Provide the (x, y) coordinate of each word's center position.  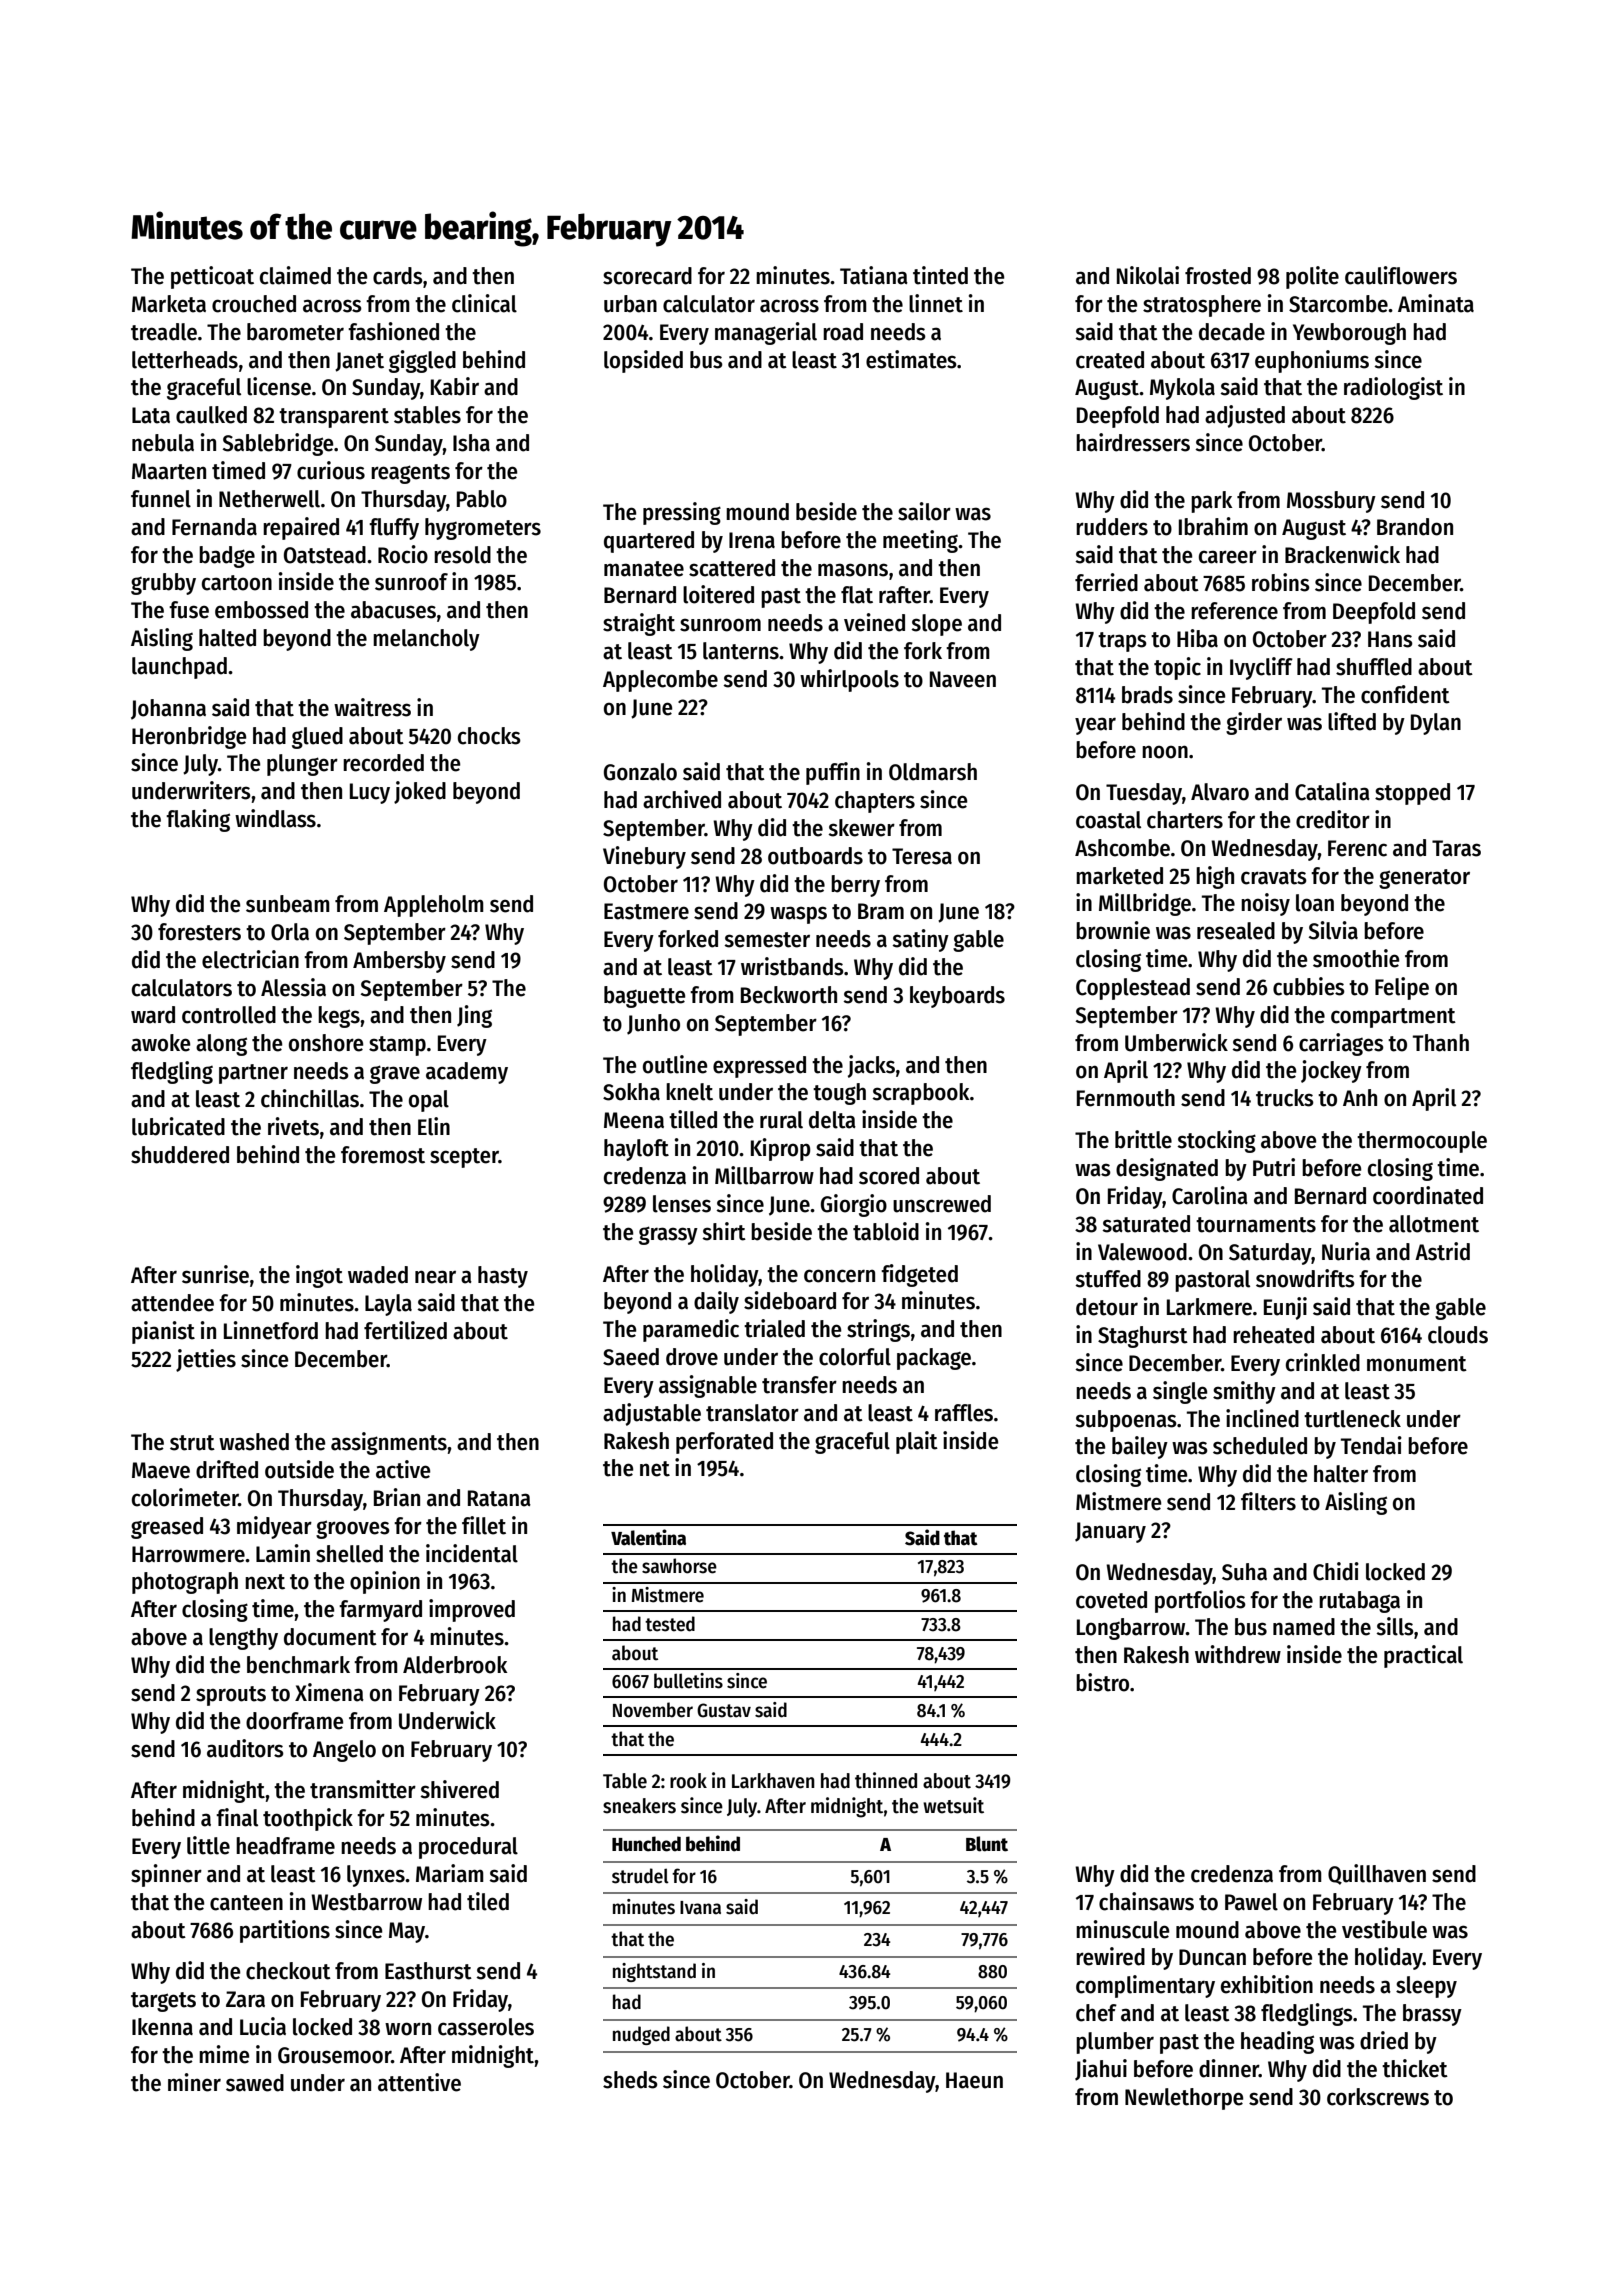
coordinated (1428, 1195)
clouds (1458, 1335)
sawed (255, 2083)
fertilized (405, 1330)
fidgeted (919, 1275)
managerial (766, 333)
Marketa (169, 304)
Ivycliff (1261, 668)
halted (227, 638)
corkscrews (1378, 2097)
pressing (682, 513)
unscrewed (942, 1204)
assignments (389, 1443)
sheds (630, 2080)
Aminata (1436, 303)
